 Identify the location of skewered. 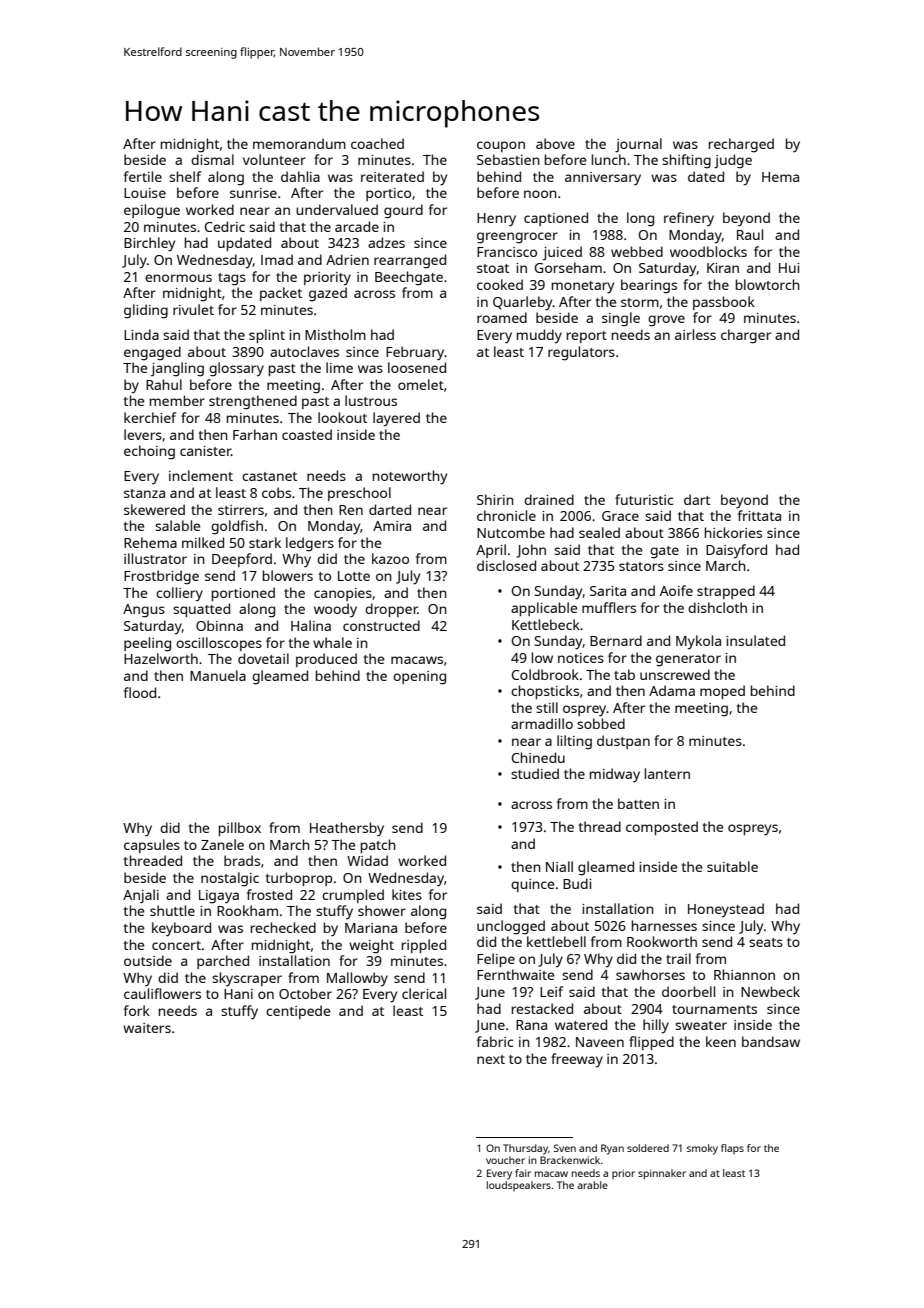
(154, 509).
